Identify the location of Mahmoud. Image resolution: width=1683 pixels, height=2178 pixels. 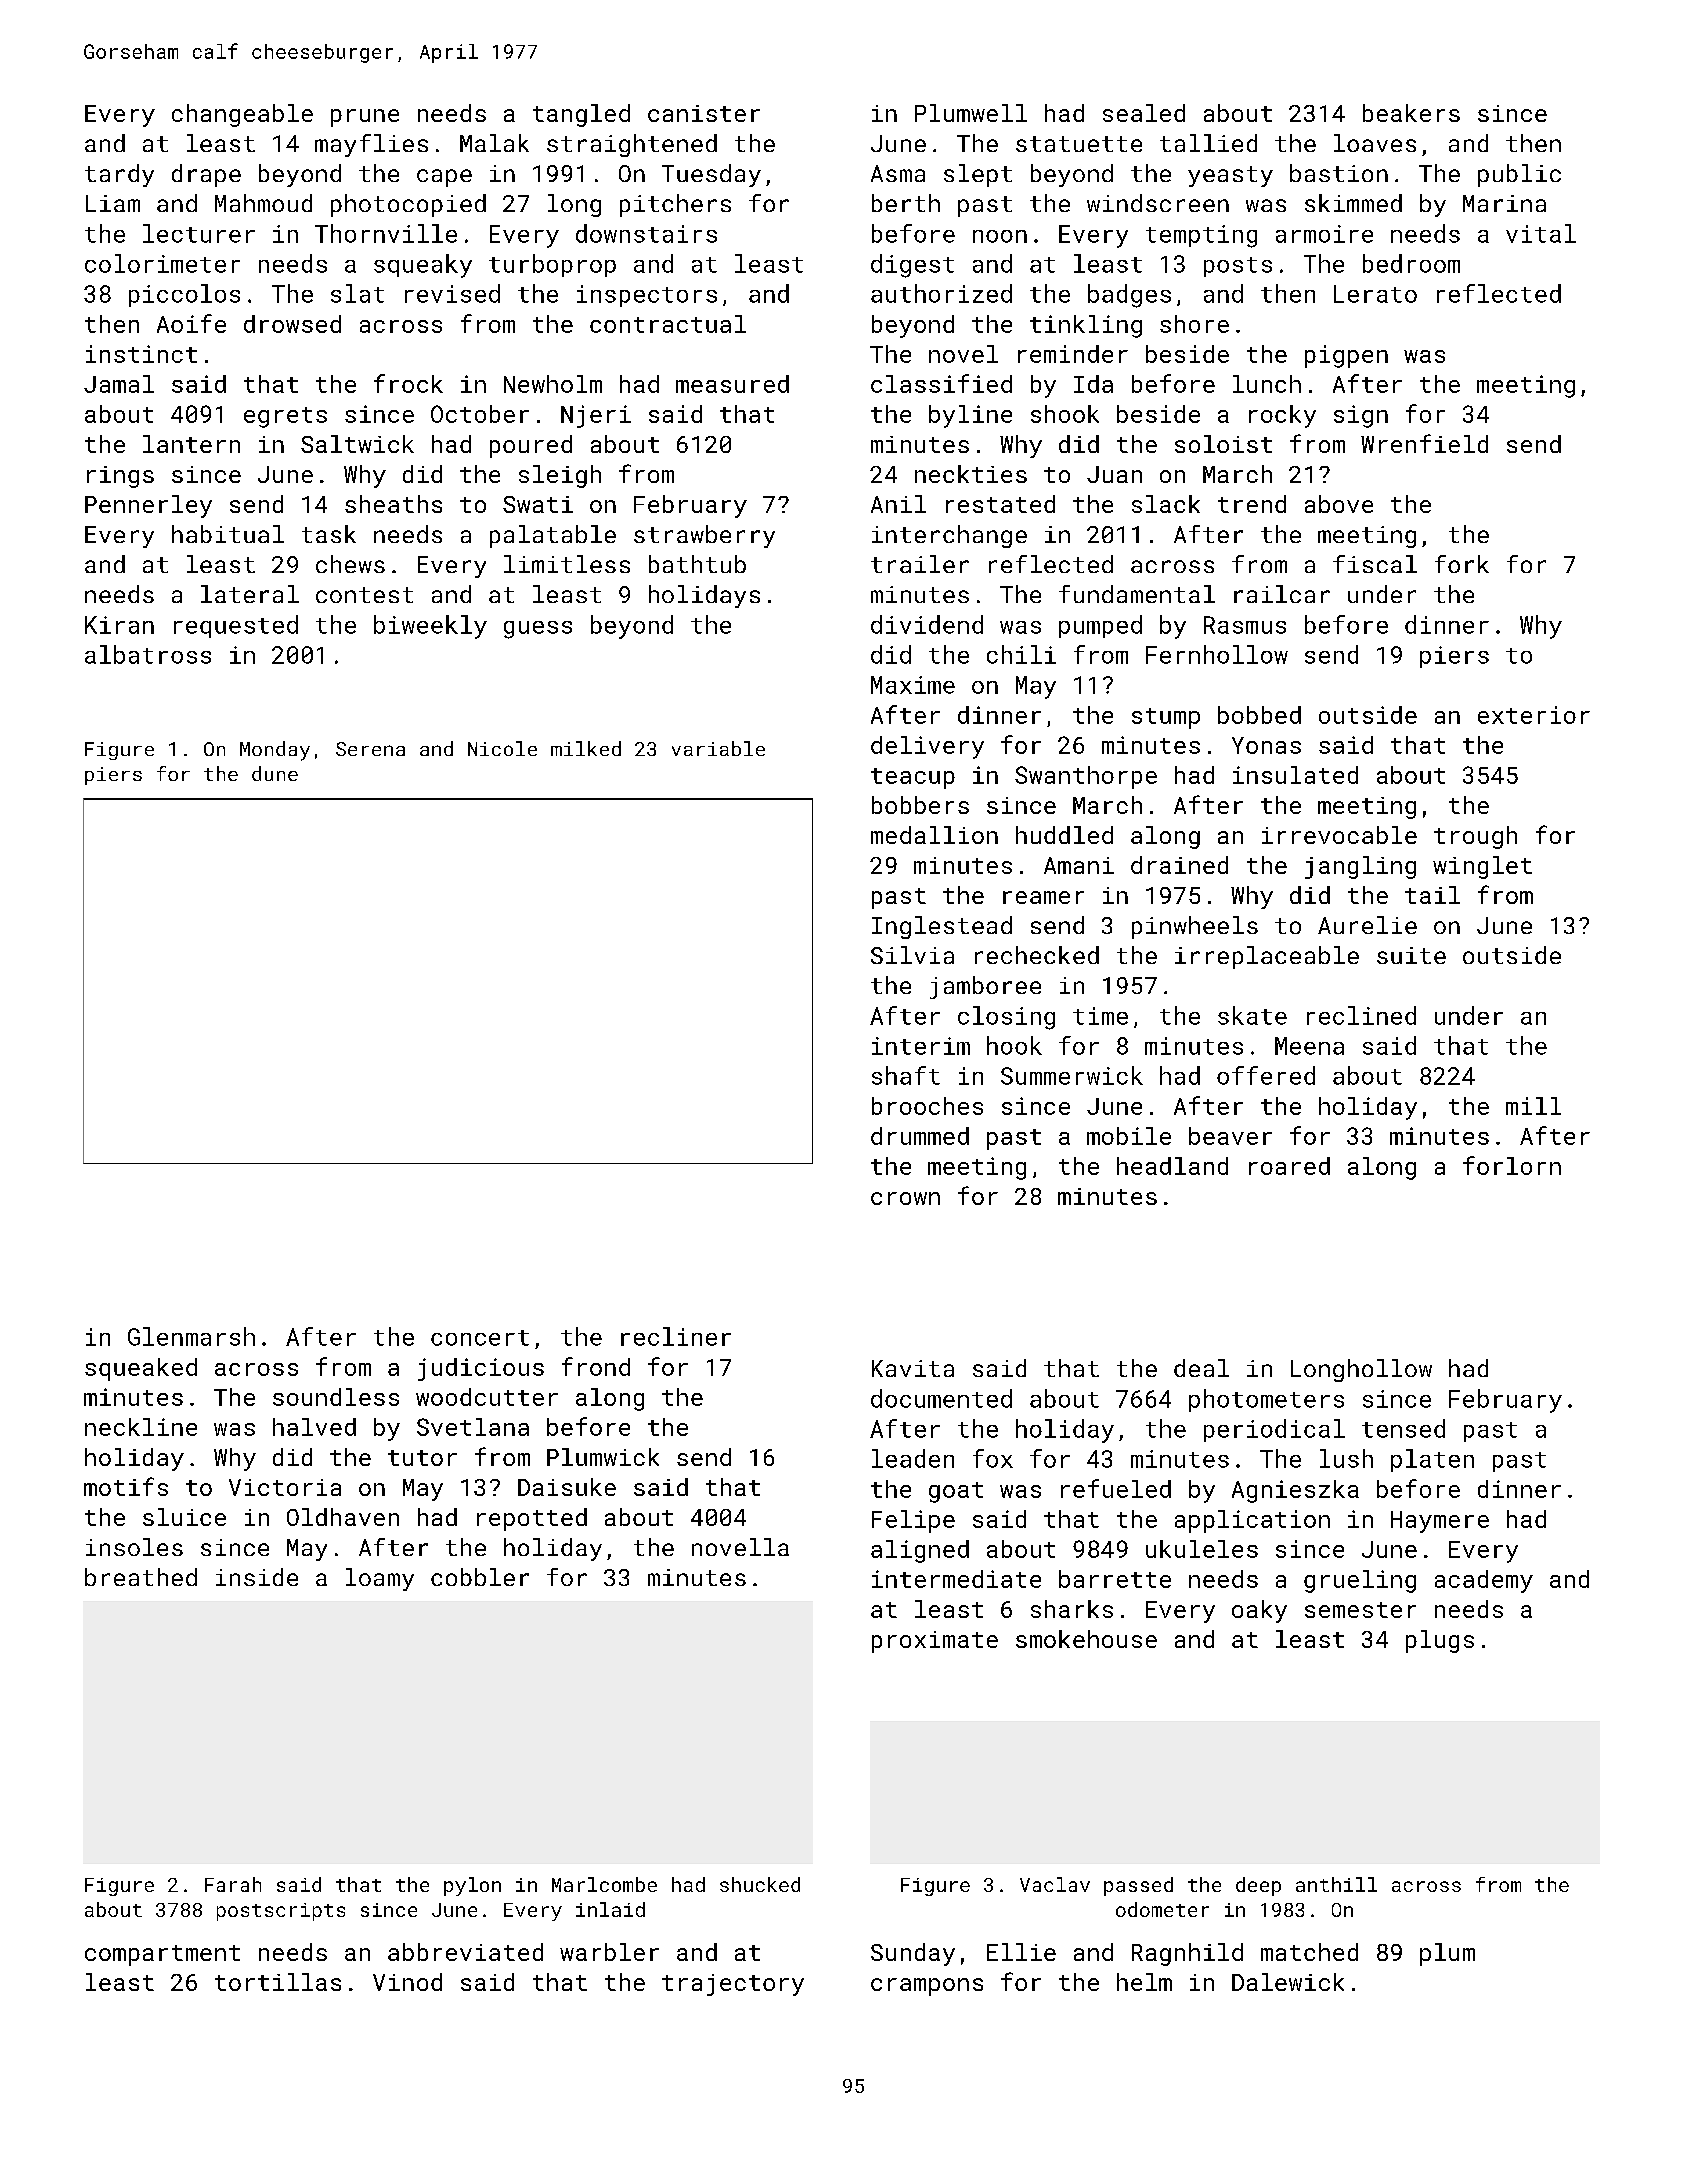
(263, 203).
